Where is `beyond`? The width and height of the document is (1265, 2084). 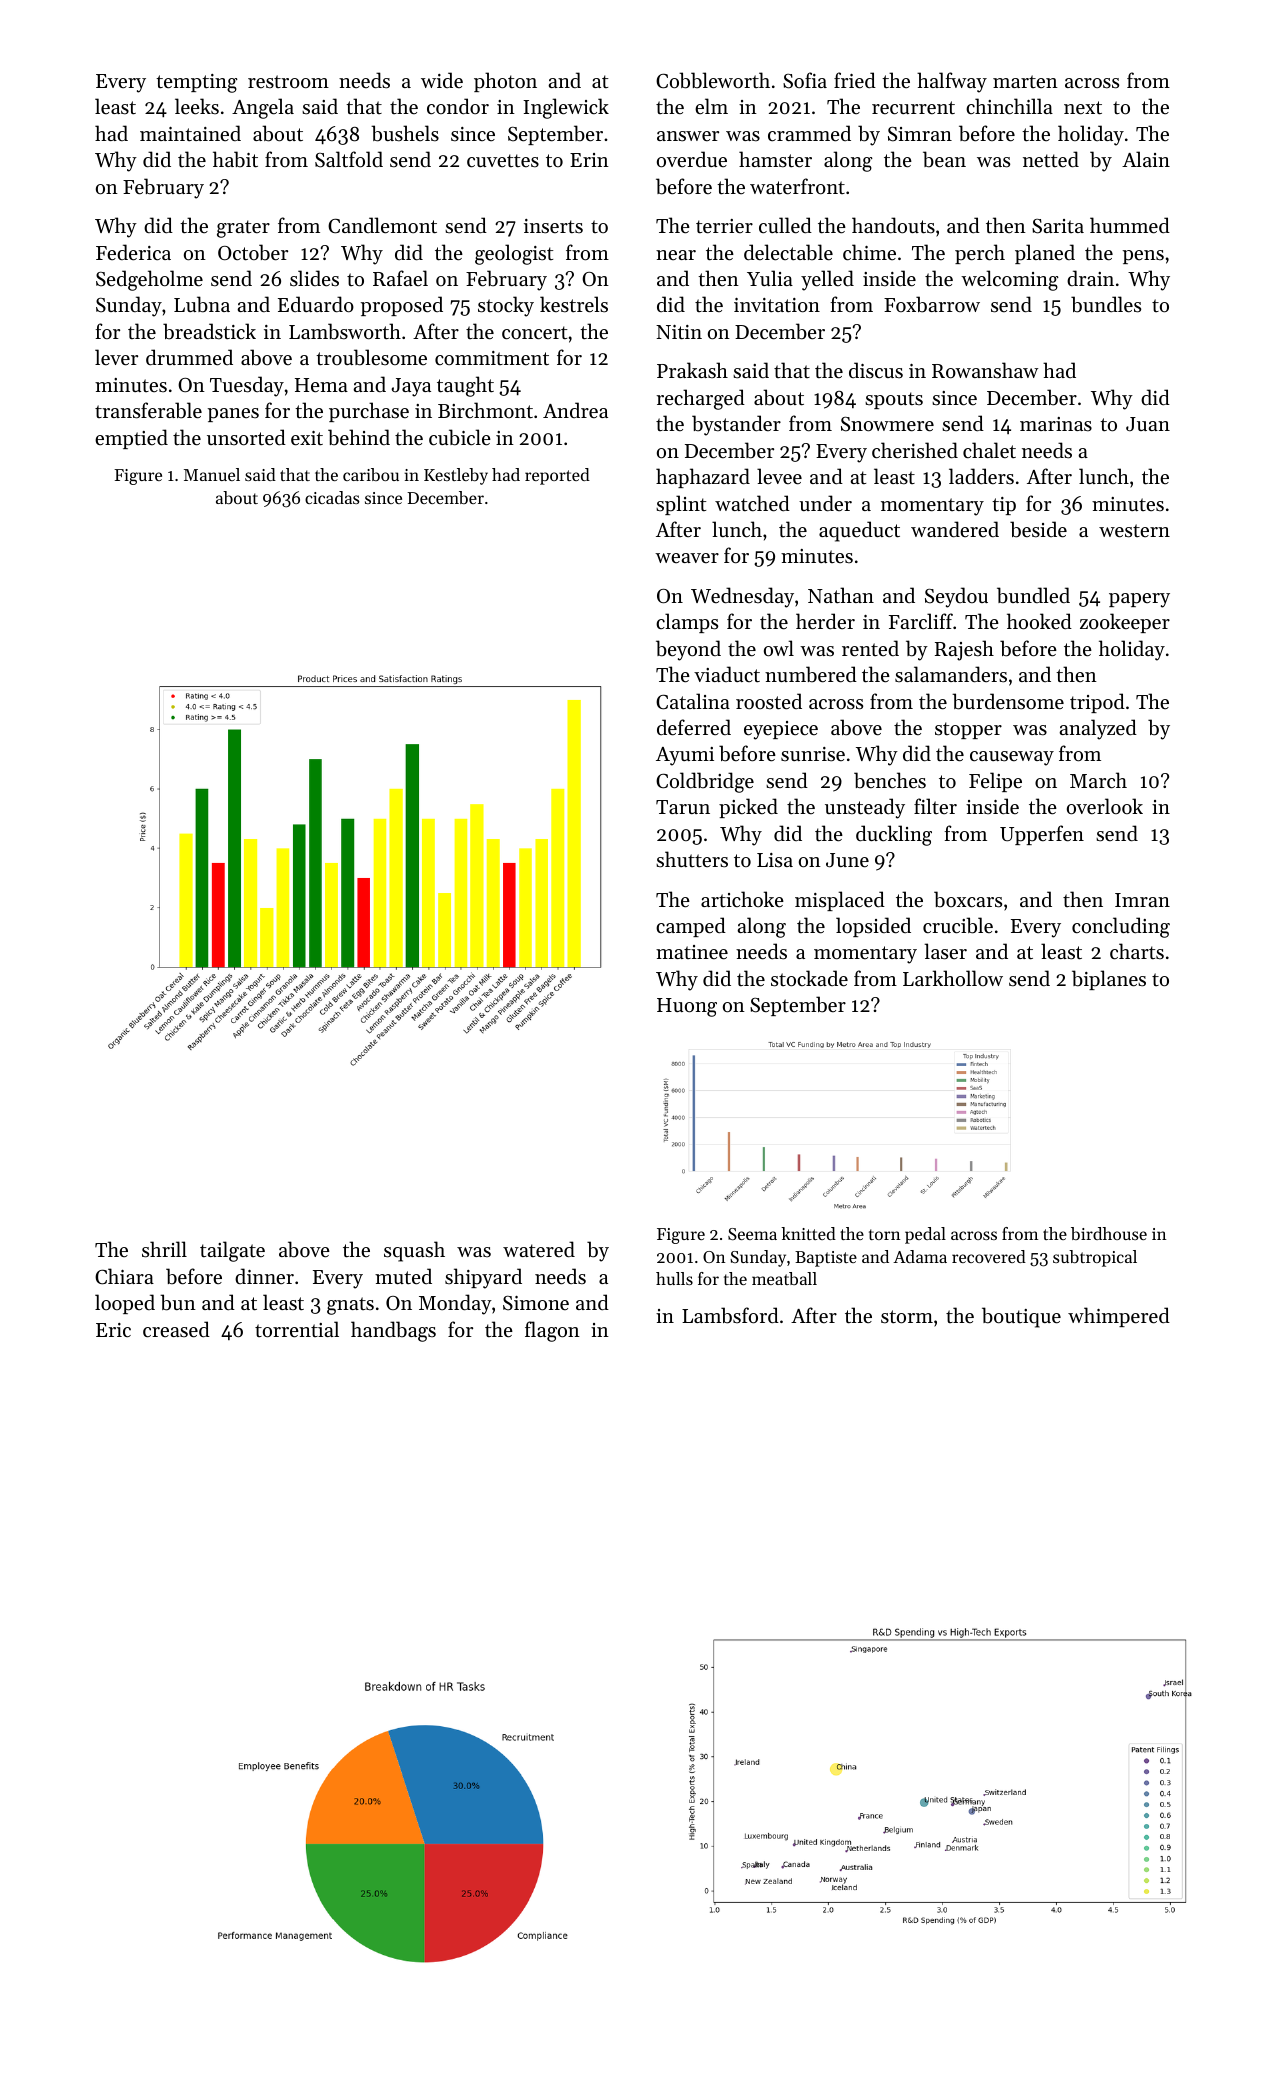
beyond is located at coordinates (688, 650).
